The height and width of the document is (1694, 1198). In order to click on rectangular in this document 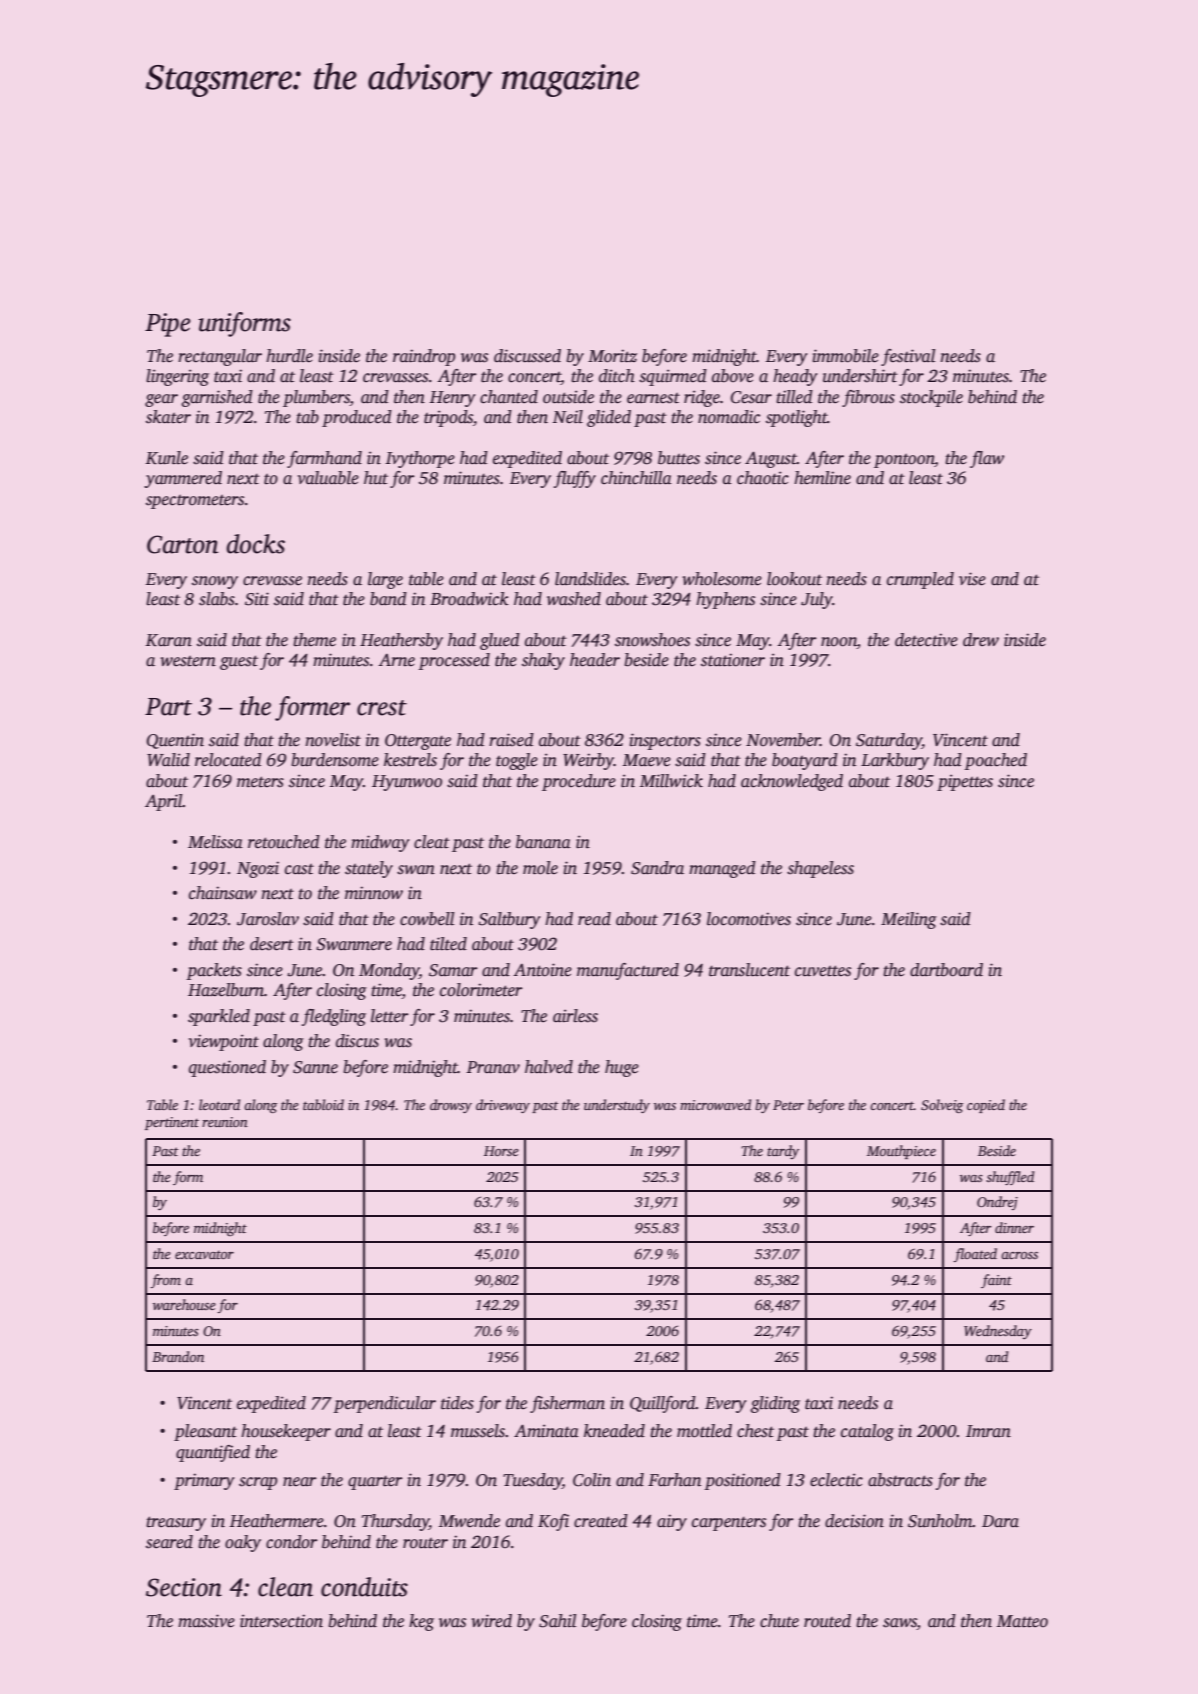, I will do `click(220, 357)`.
